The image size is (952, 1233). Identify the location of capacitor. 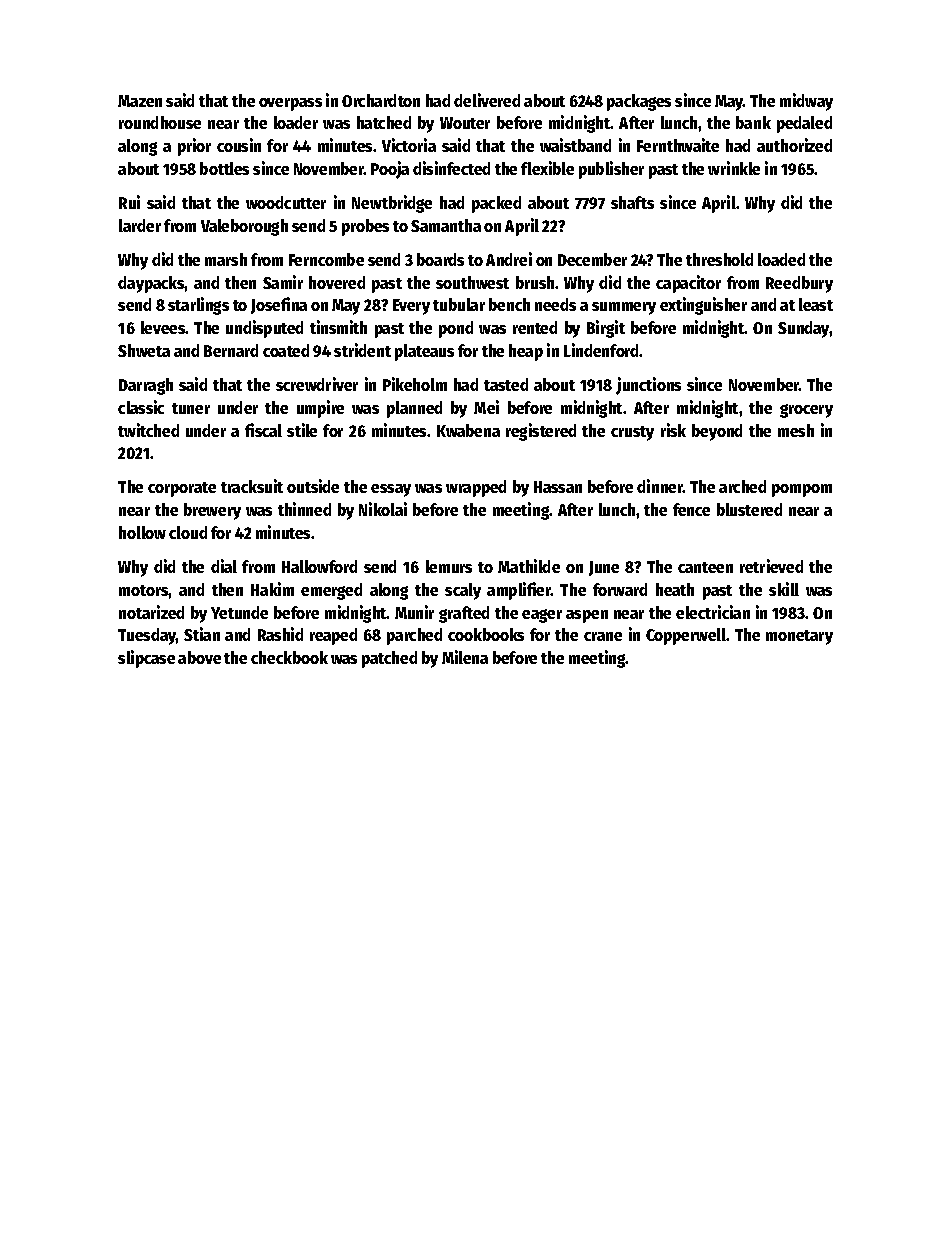
(688, 284).
